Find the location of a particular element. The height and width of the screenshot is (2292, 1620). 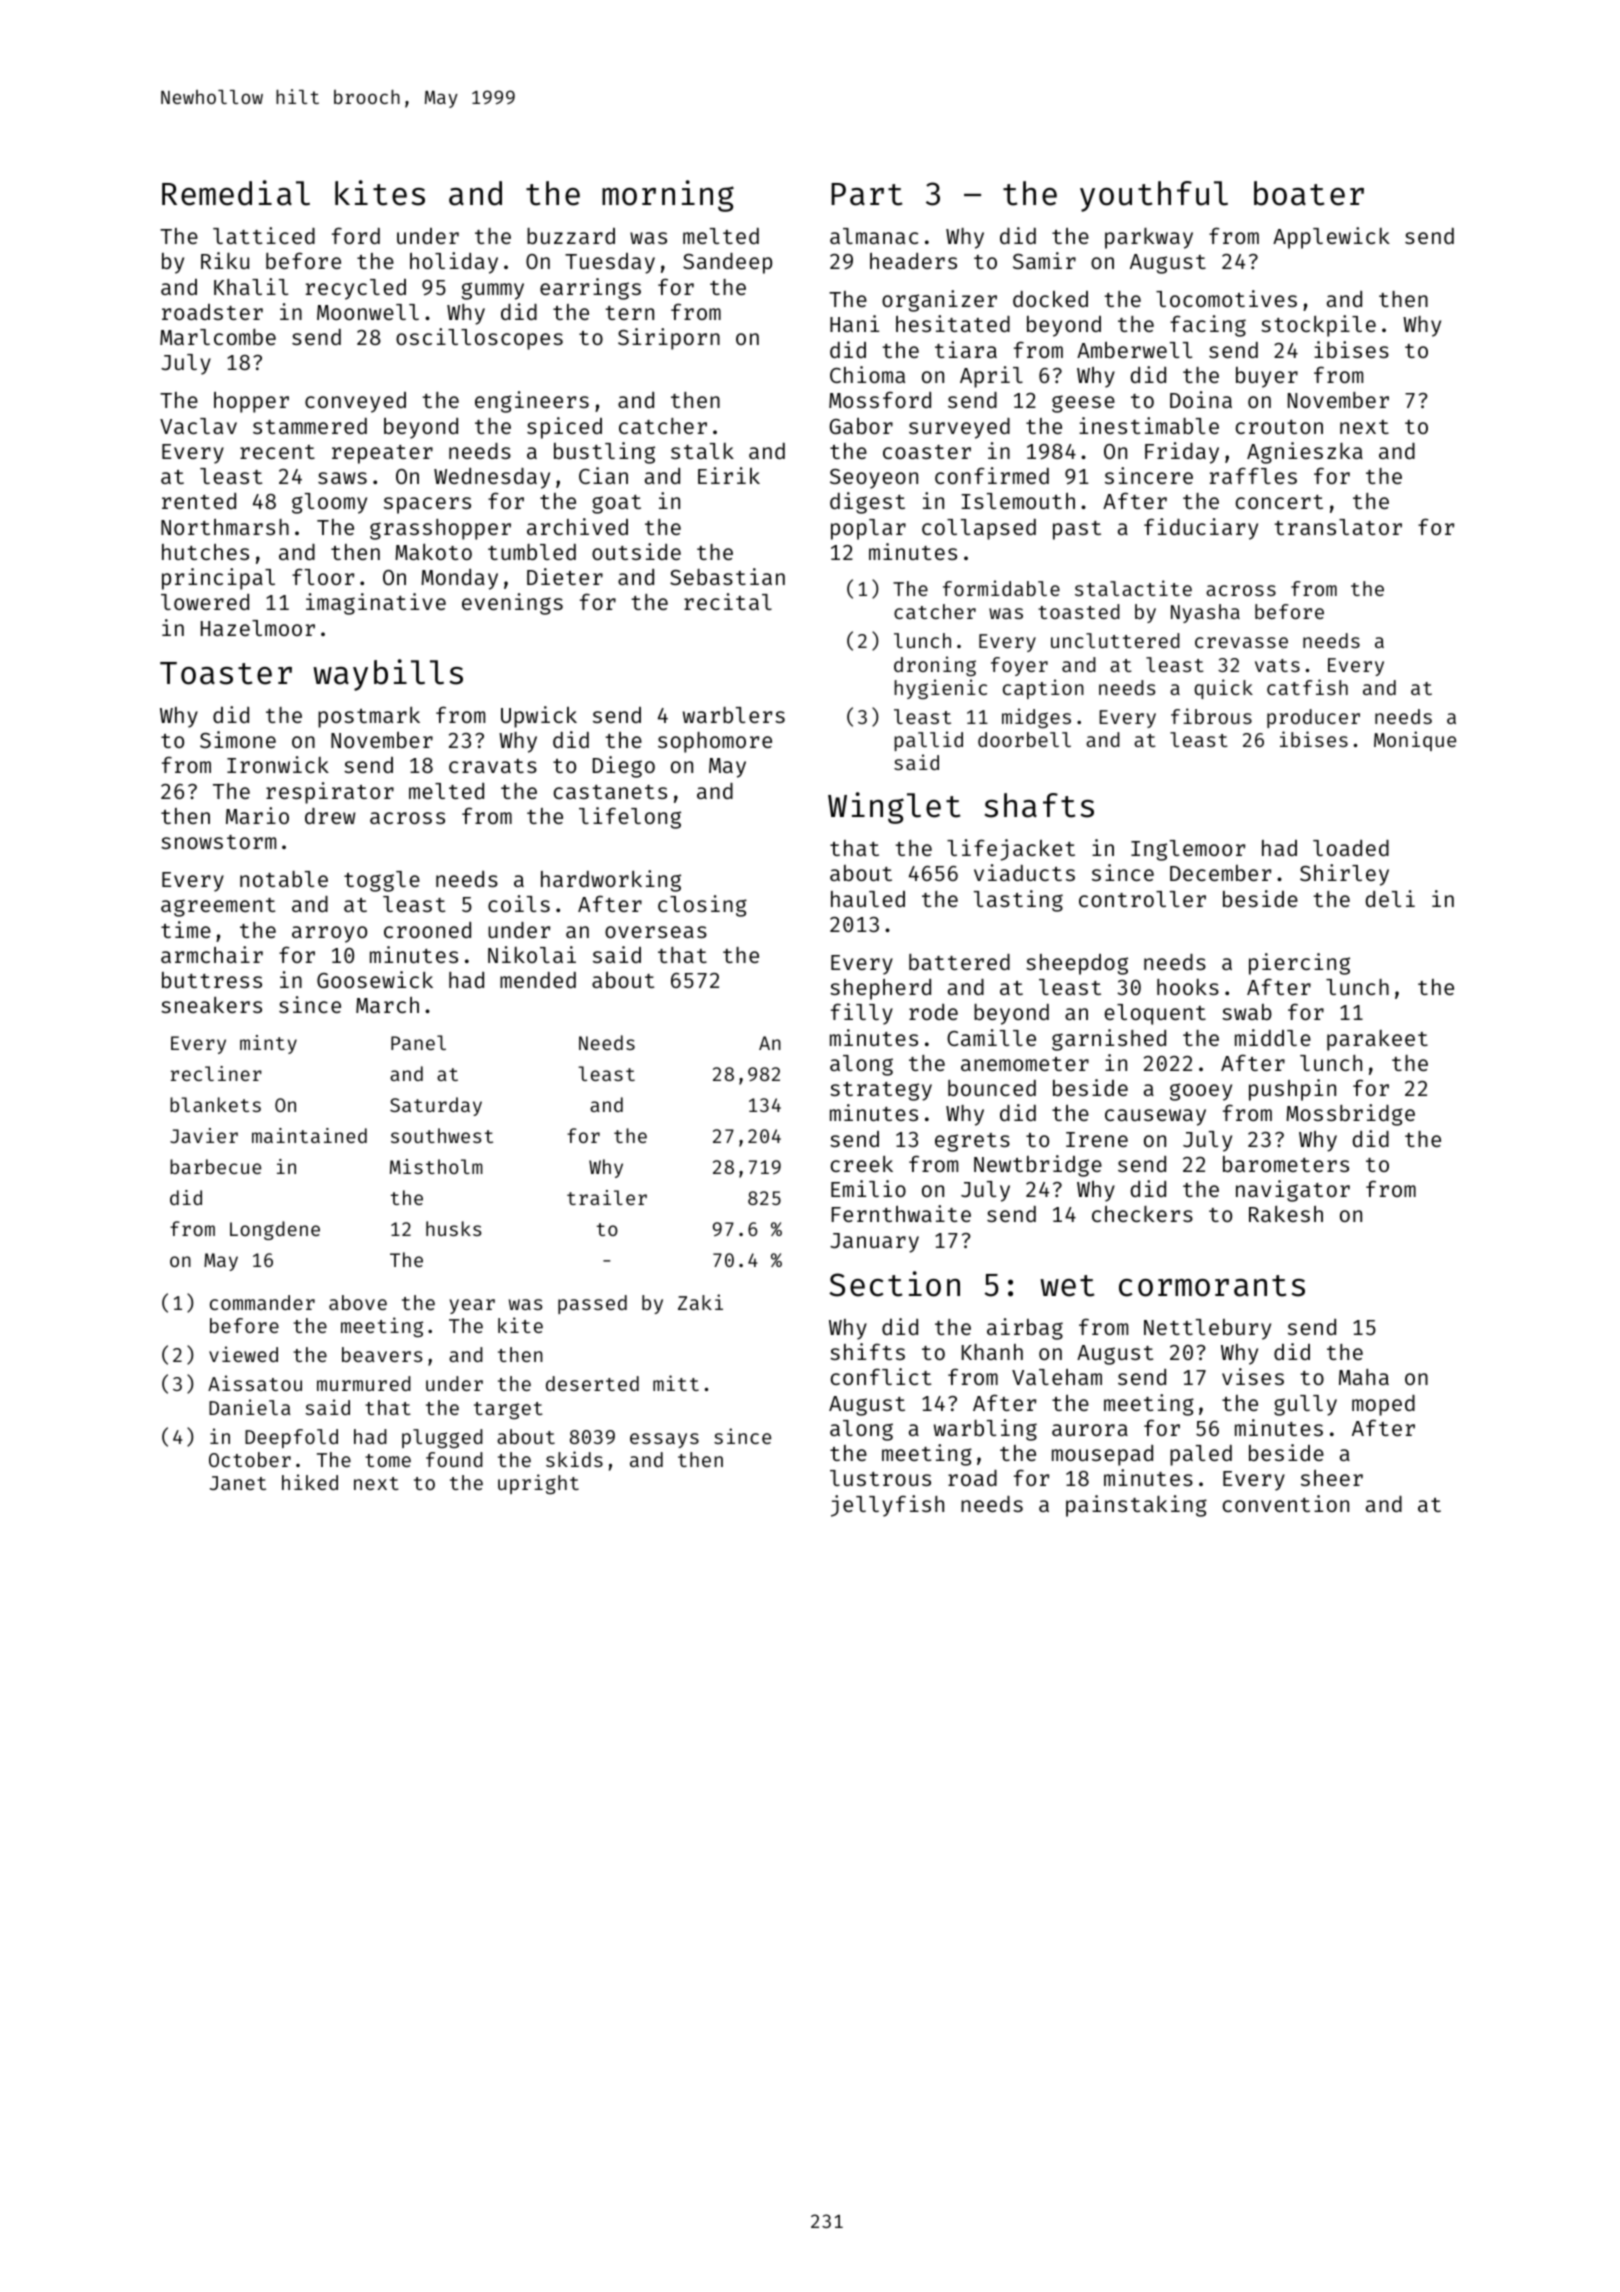

Winglet is located at coordinates (894, 808).
